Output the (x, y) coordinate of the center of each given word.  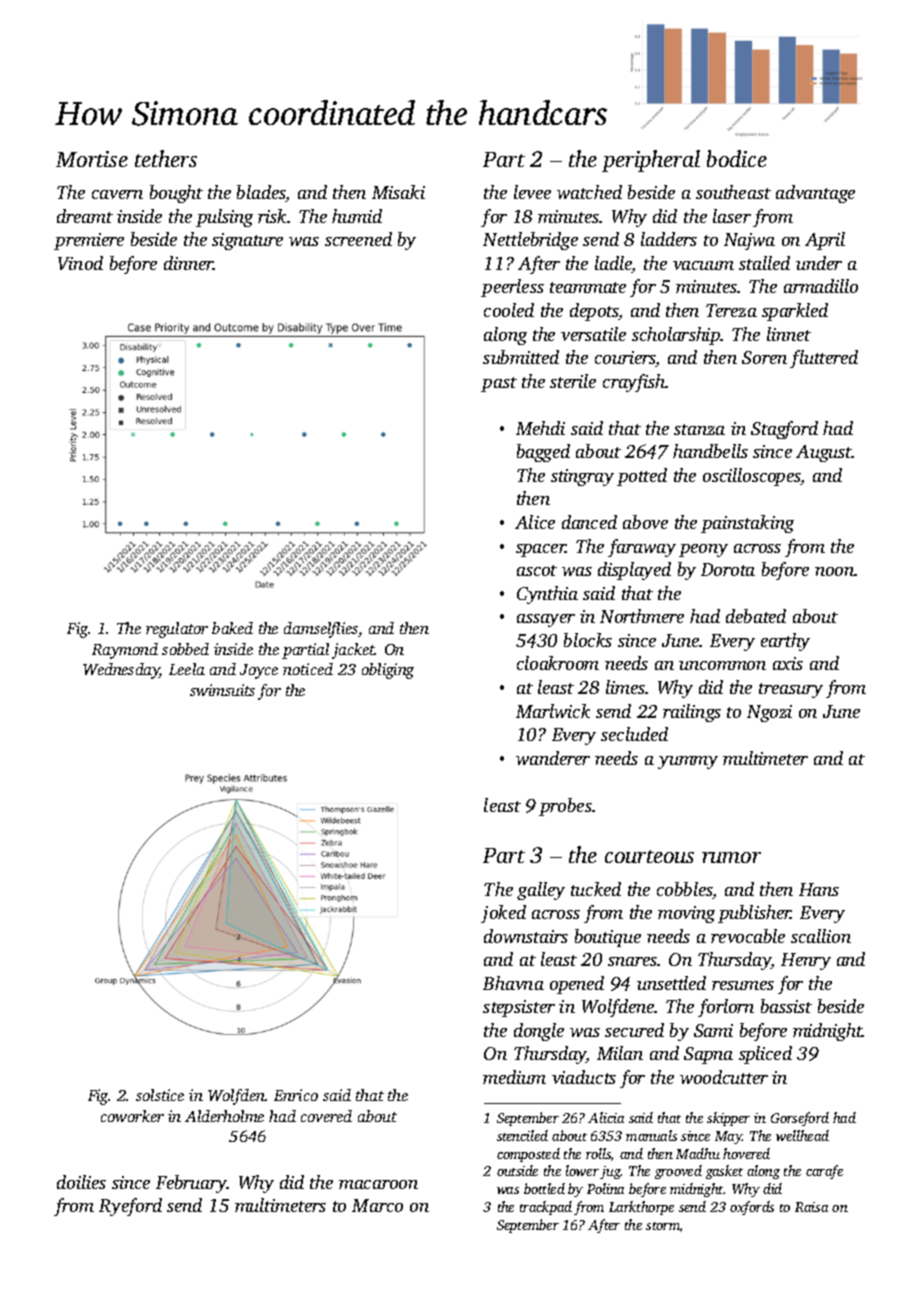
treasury (791, 690)
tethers (166, 158)
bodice (737, 158)
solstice (160, 1095)
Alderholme (224, 1116)
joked (503, 914)
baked (232, 628)
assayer (546, 620)
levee (532, 192)
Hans (819, 889)
